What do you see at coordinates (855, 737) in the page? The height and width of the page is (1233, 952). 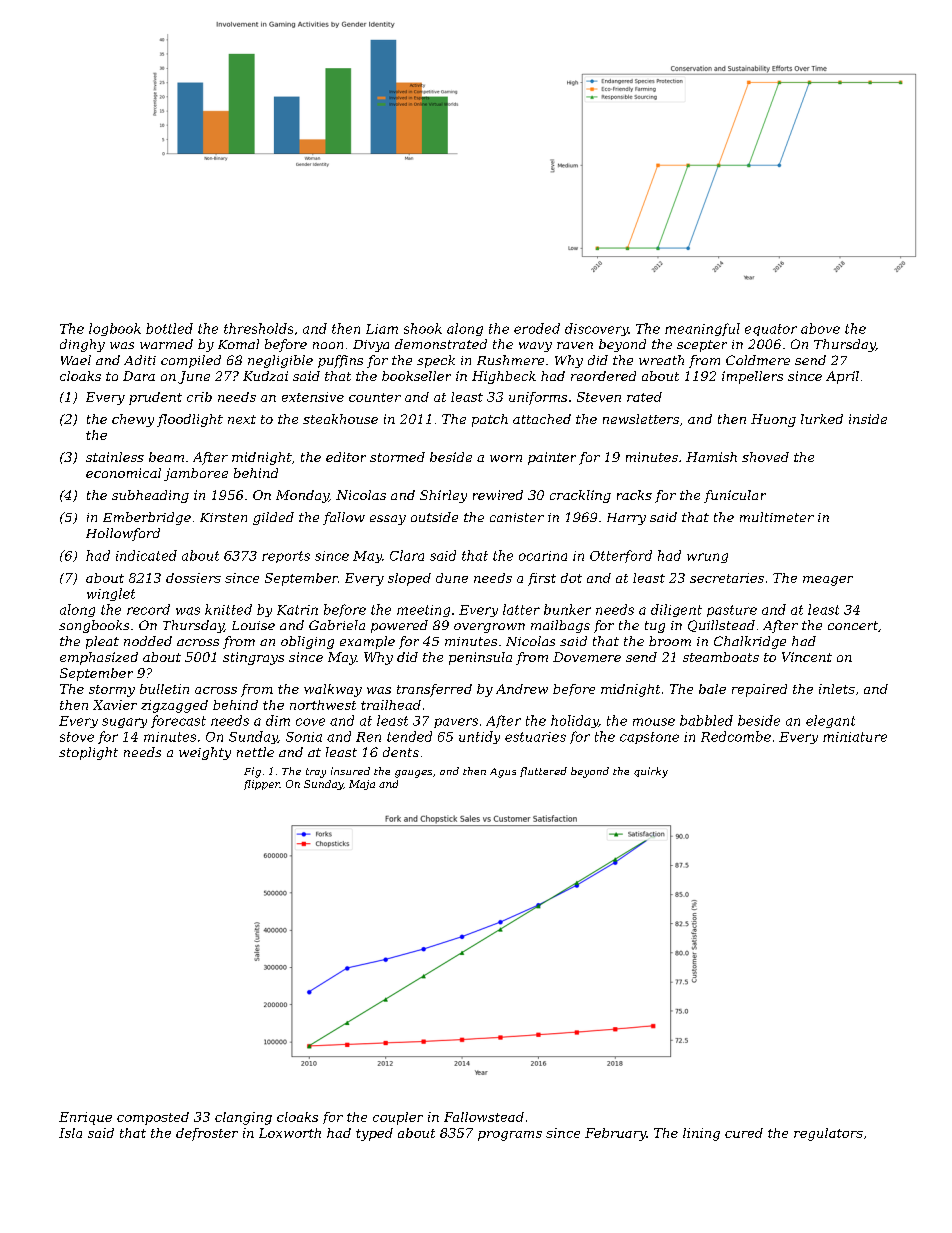 I see `miniature` at bounding box center [855, 737].
